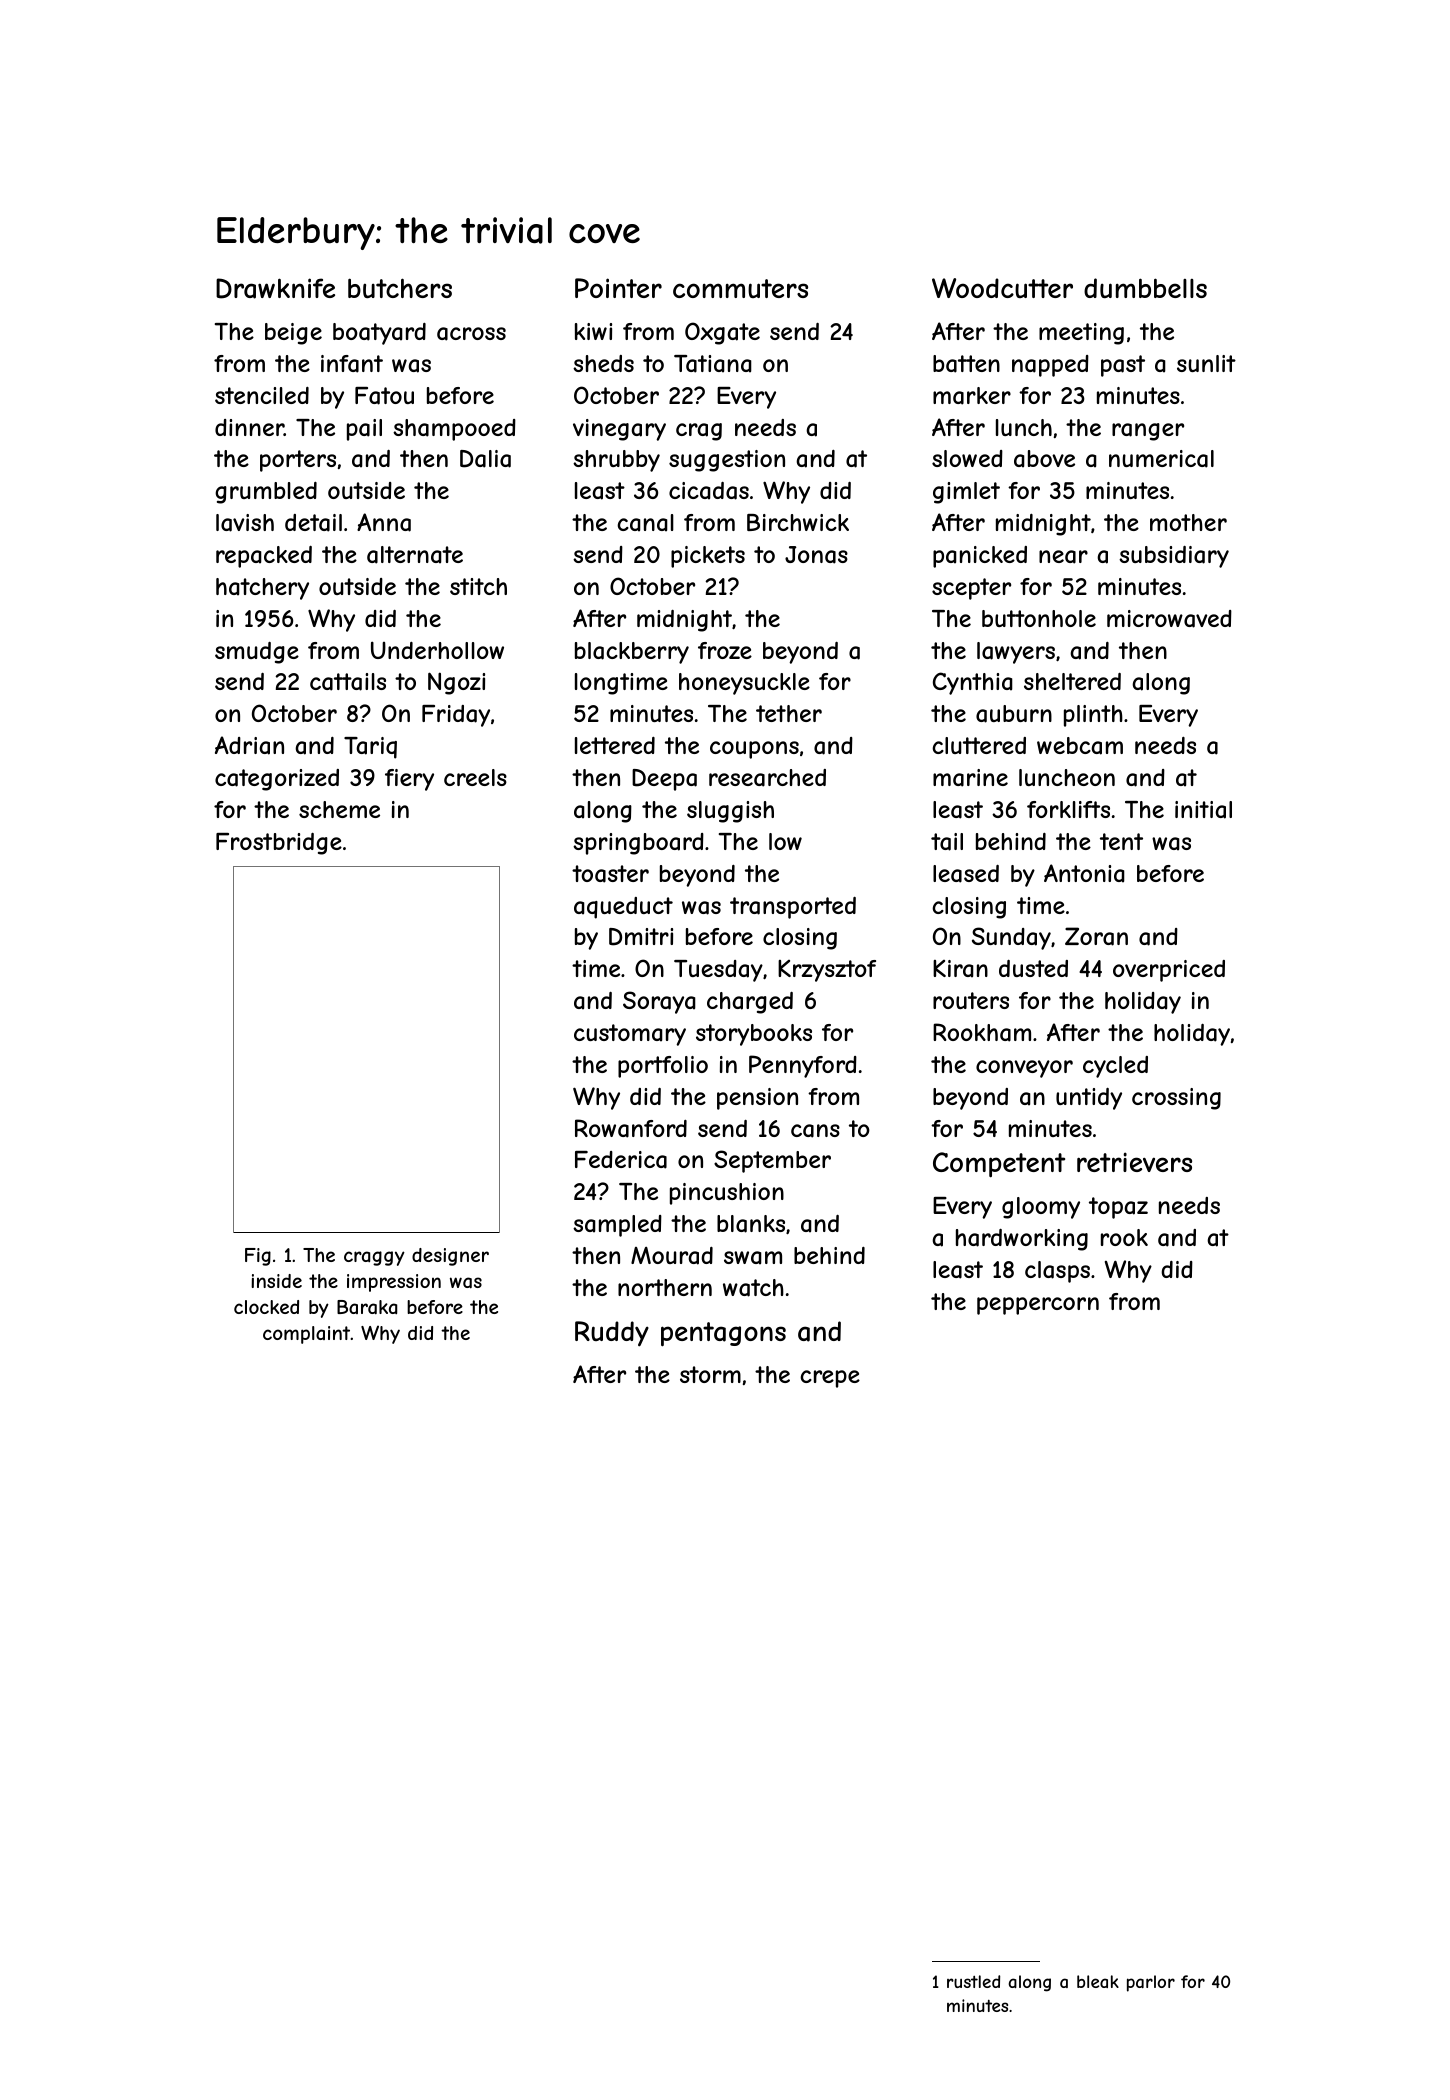  What do you see at coordinates (713, 364) in the page?
I see `Tatiana` at bounding box center [713, 364].
